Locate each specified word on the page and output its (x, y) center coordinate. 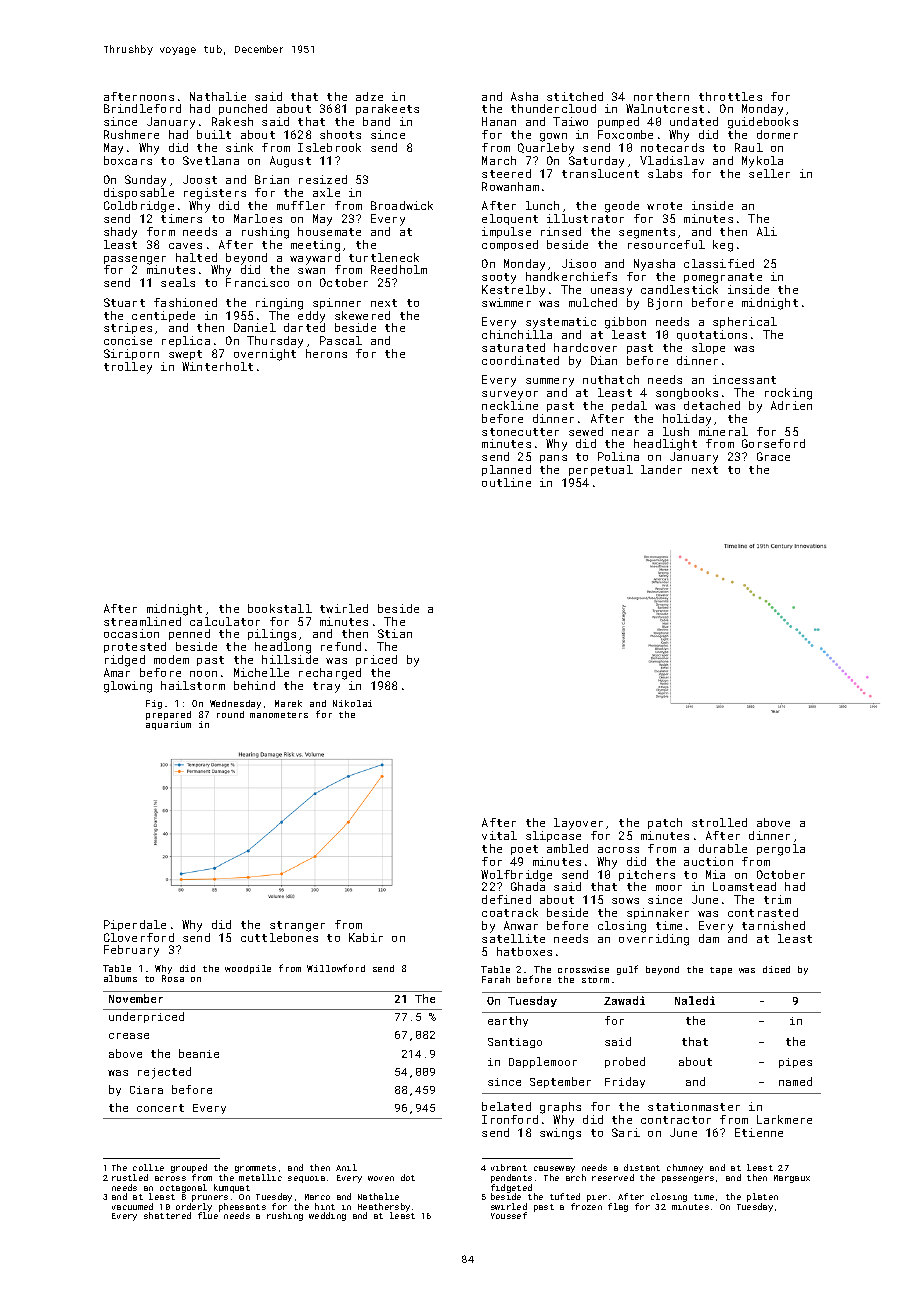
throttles (730, 96)
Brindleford (142, 108)
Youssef (509, 1215)
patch (665, 823)
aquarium (168, 725)
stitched (575, 96)
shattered (167, 1215)
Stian (395, 633)
